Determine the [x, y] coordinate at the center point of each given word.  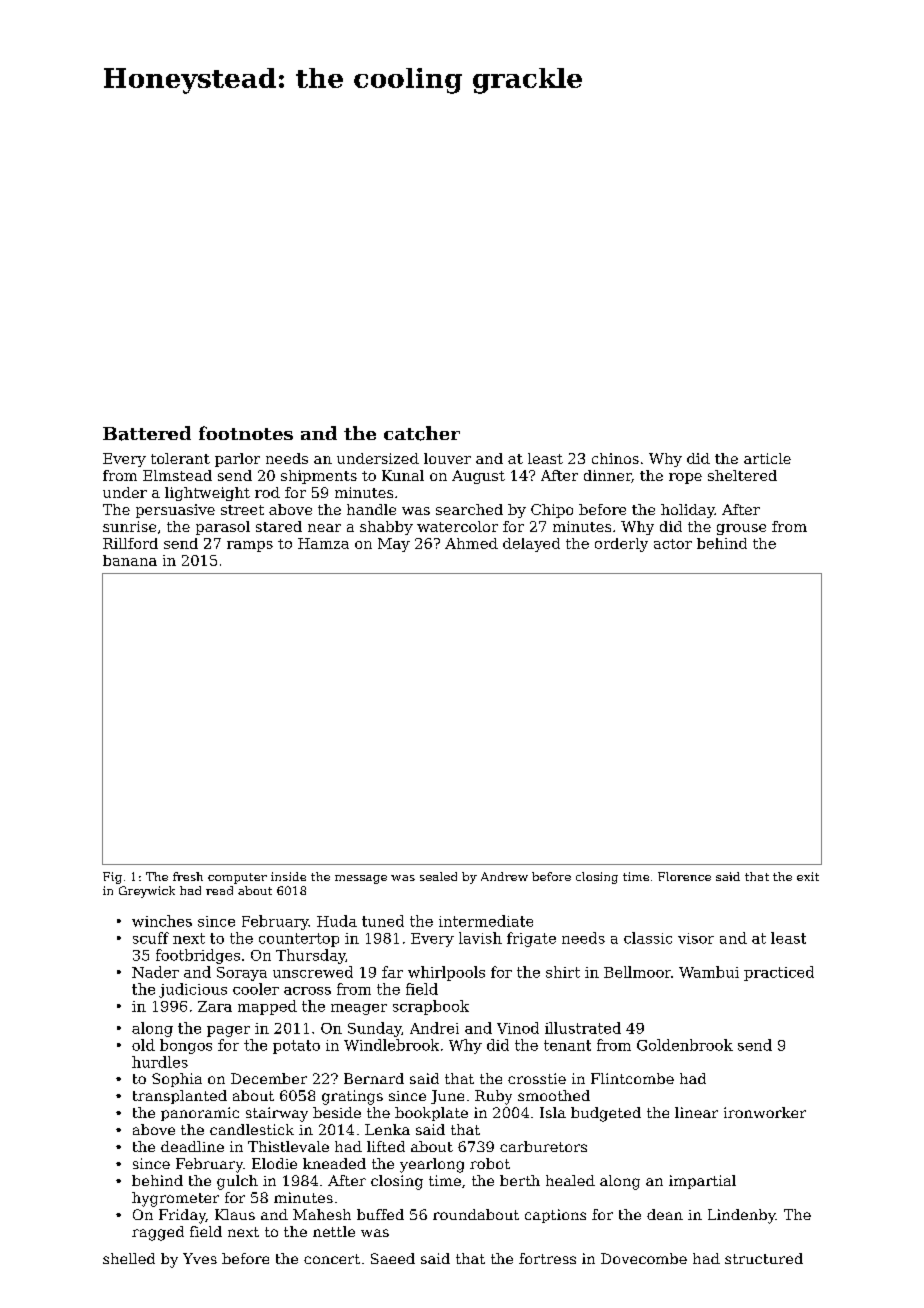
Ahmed [471, 543]
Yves [200, 1258]
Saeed [393, 1258]
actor [673, 544]
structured [764, 1258]
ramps [250, 546]
